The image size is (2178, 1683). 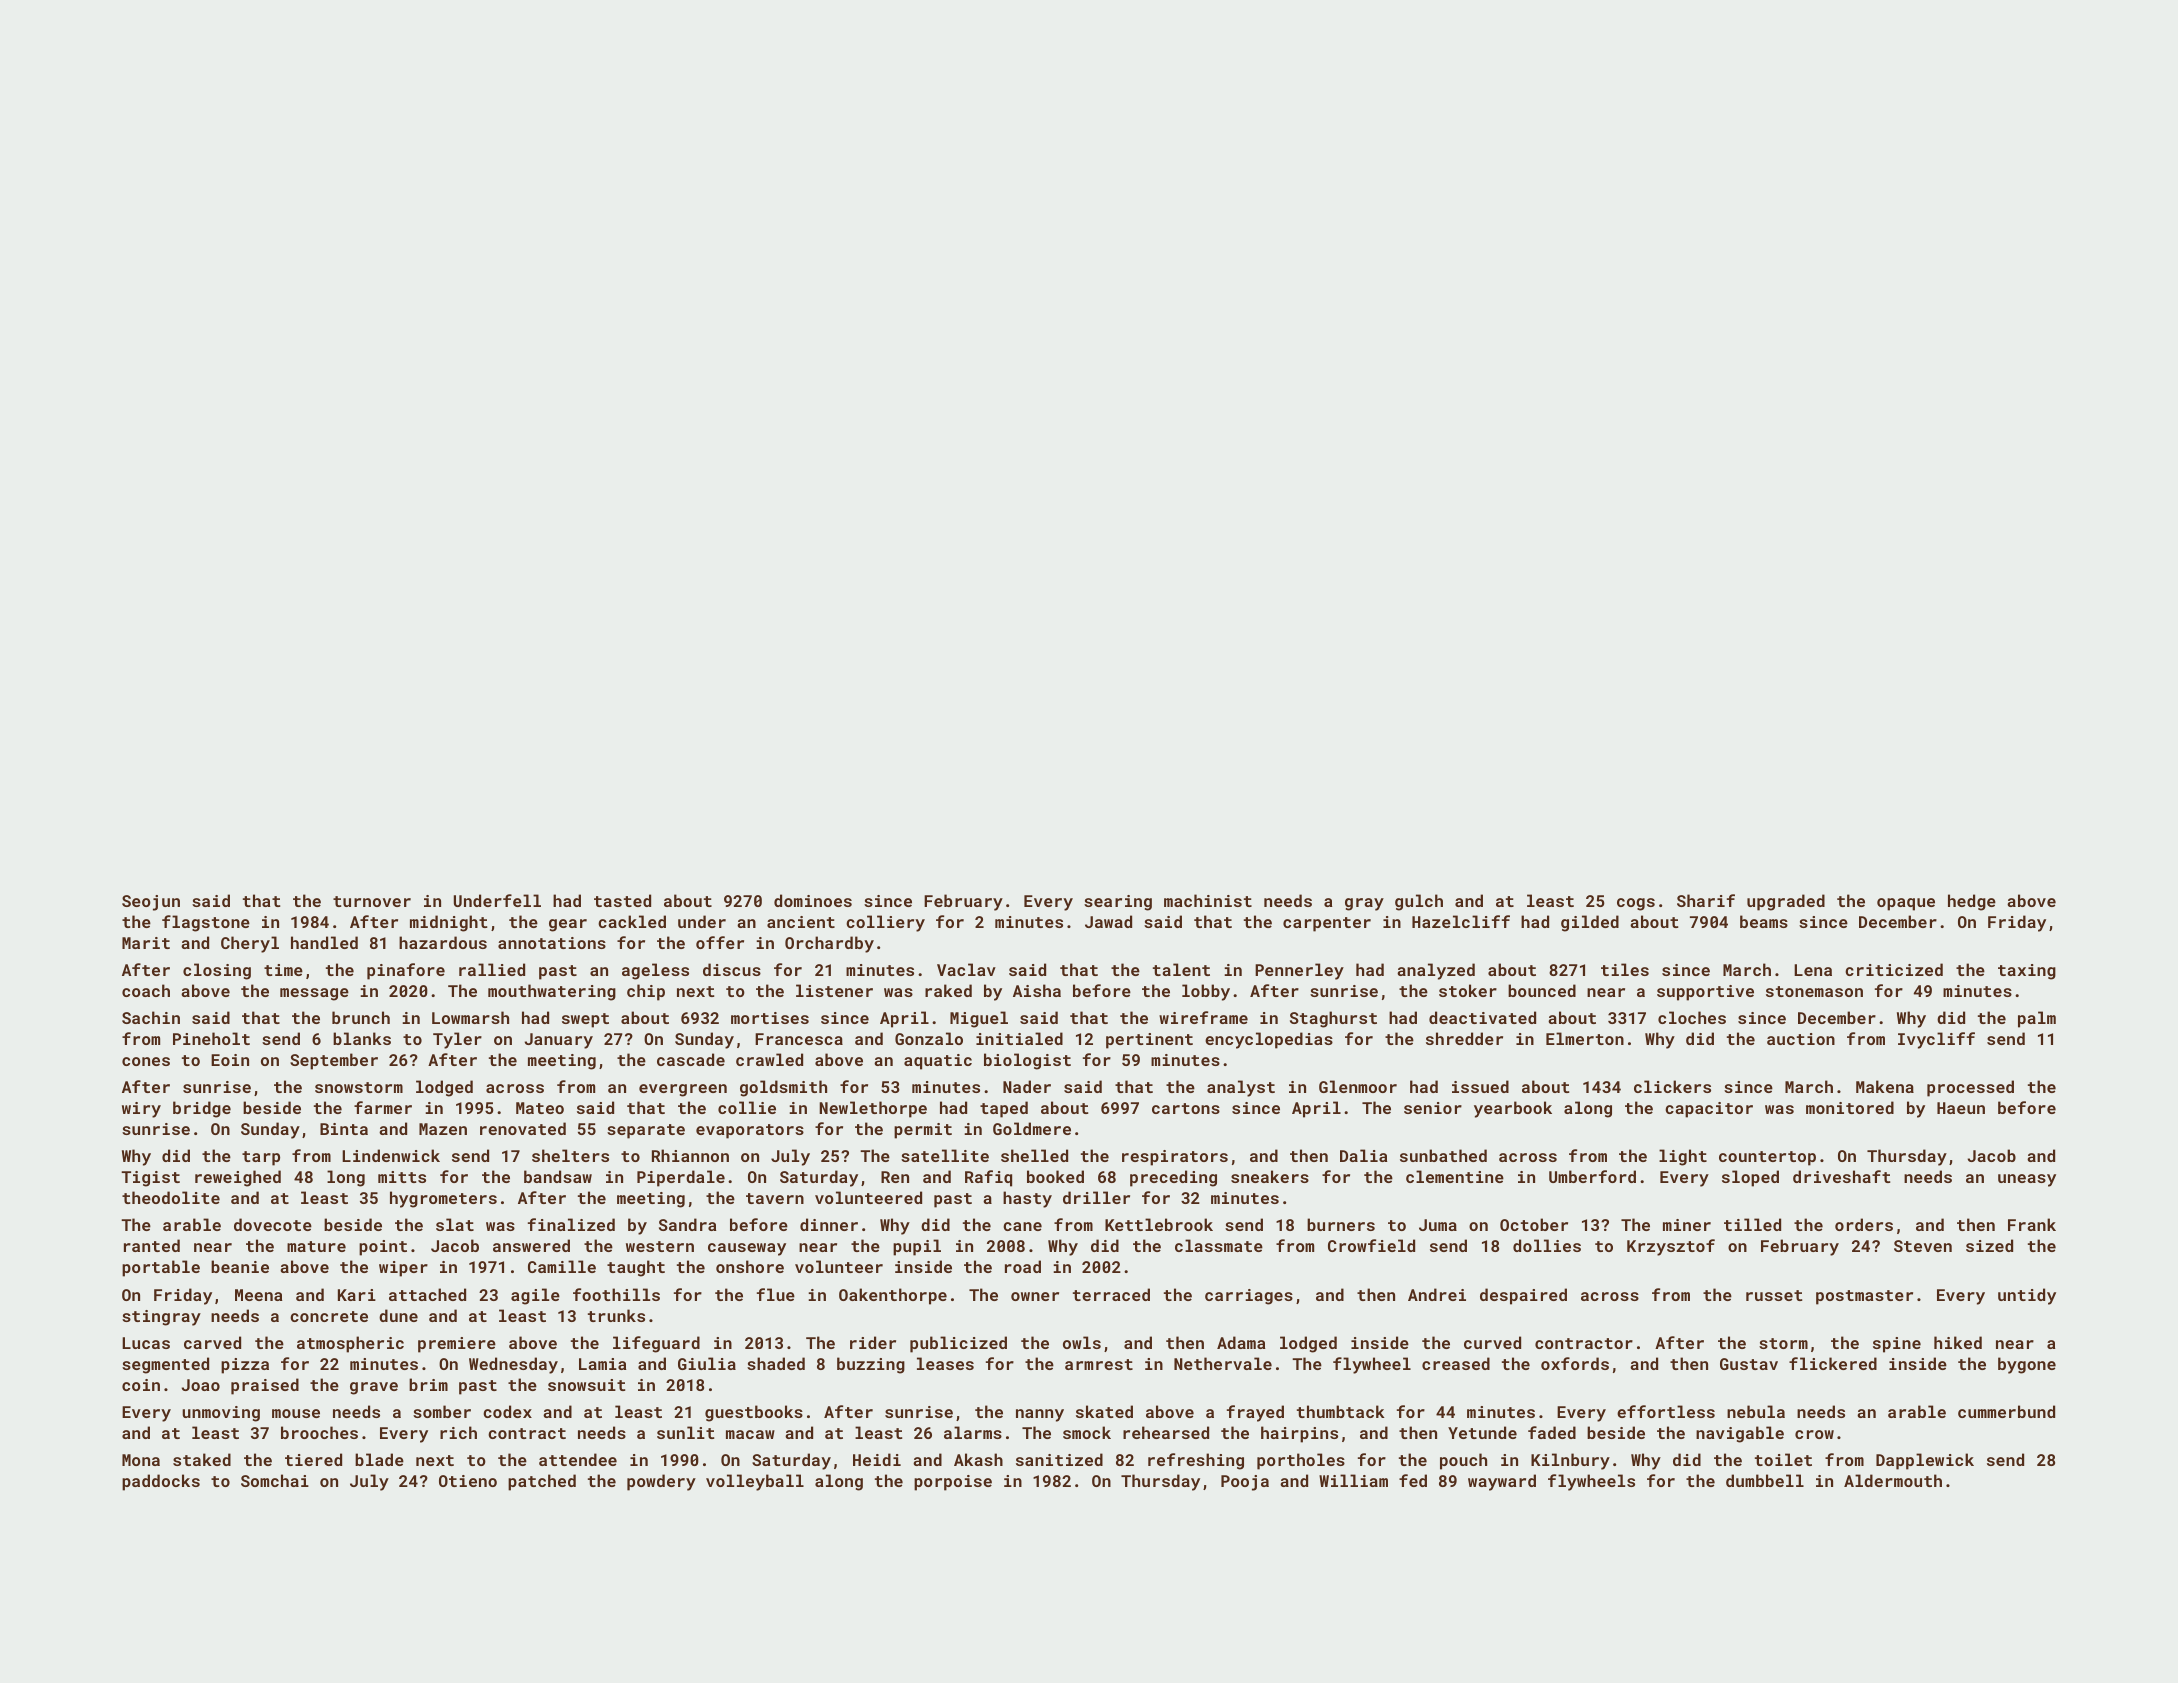 I want to click on sloped, so click(x=1750, y=1178).
